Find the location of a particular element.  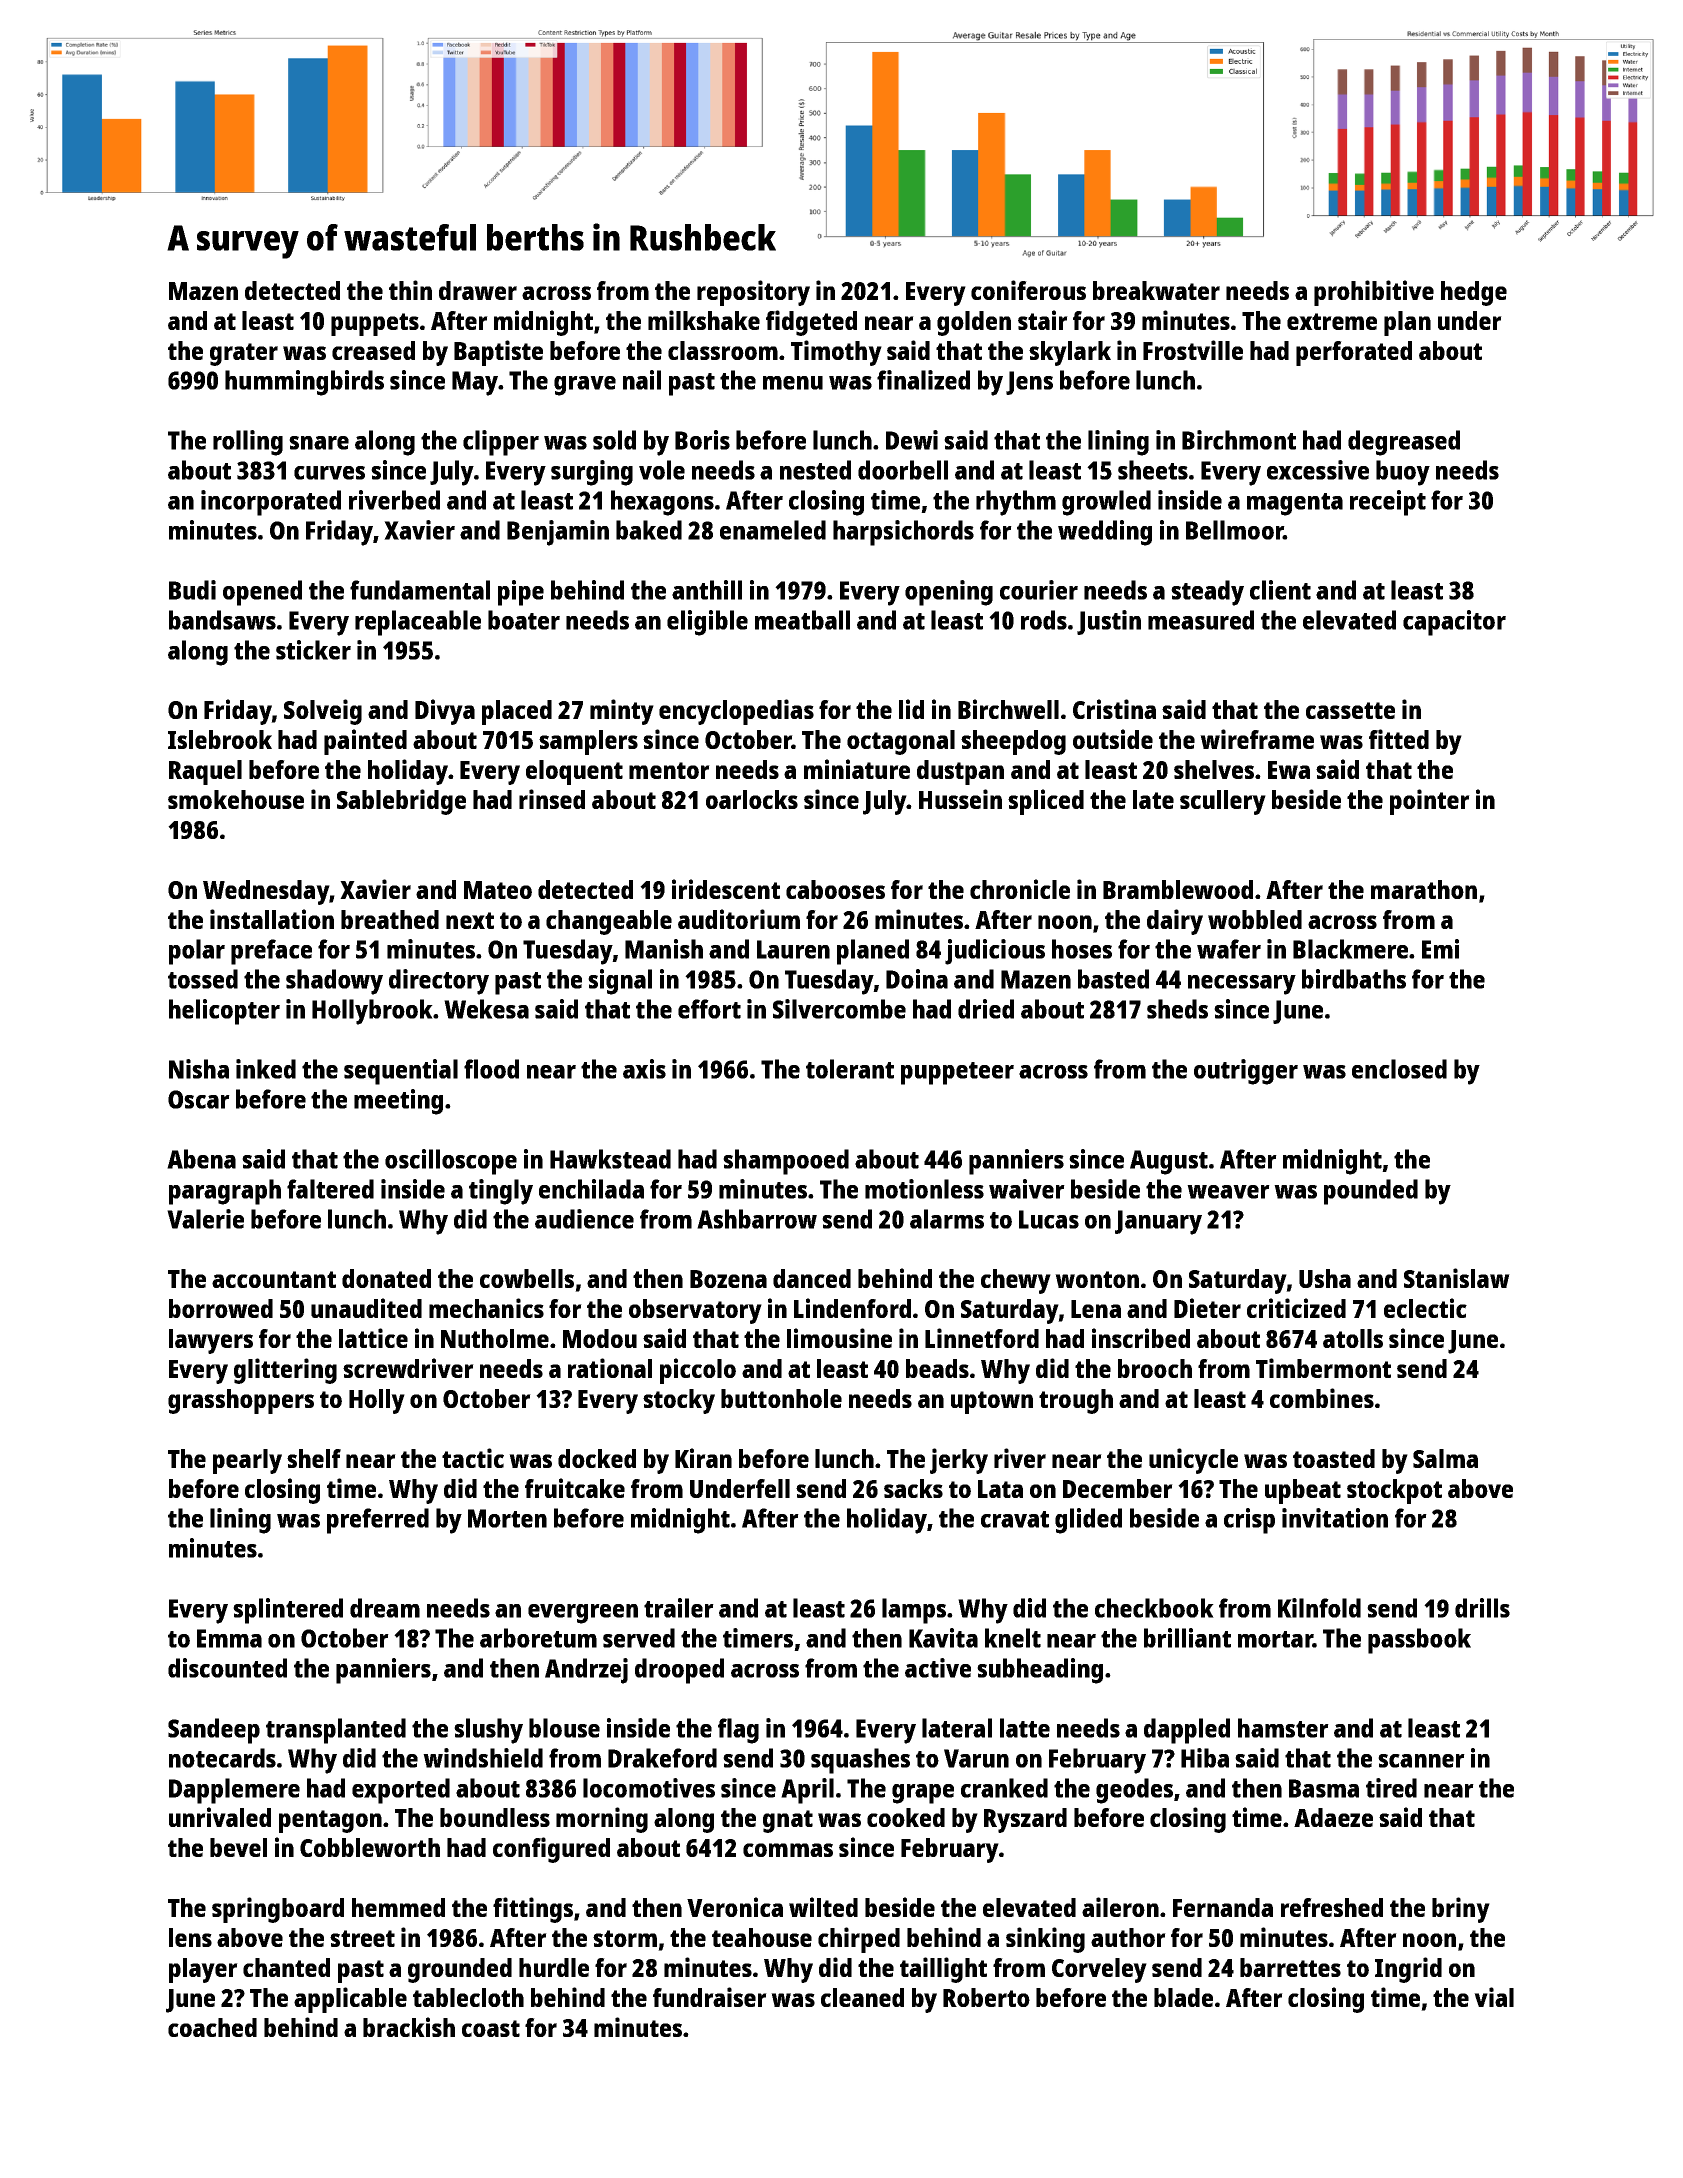

nail is located at coordinates (642, 380).
